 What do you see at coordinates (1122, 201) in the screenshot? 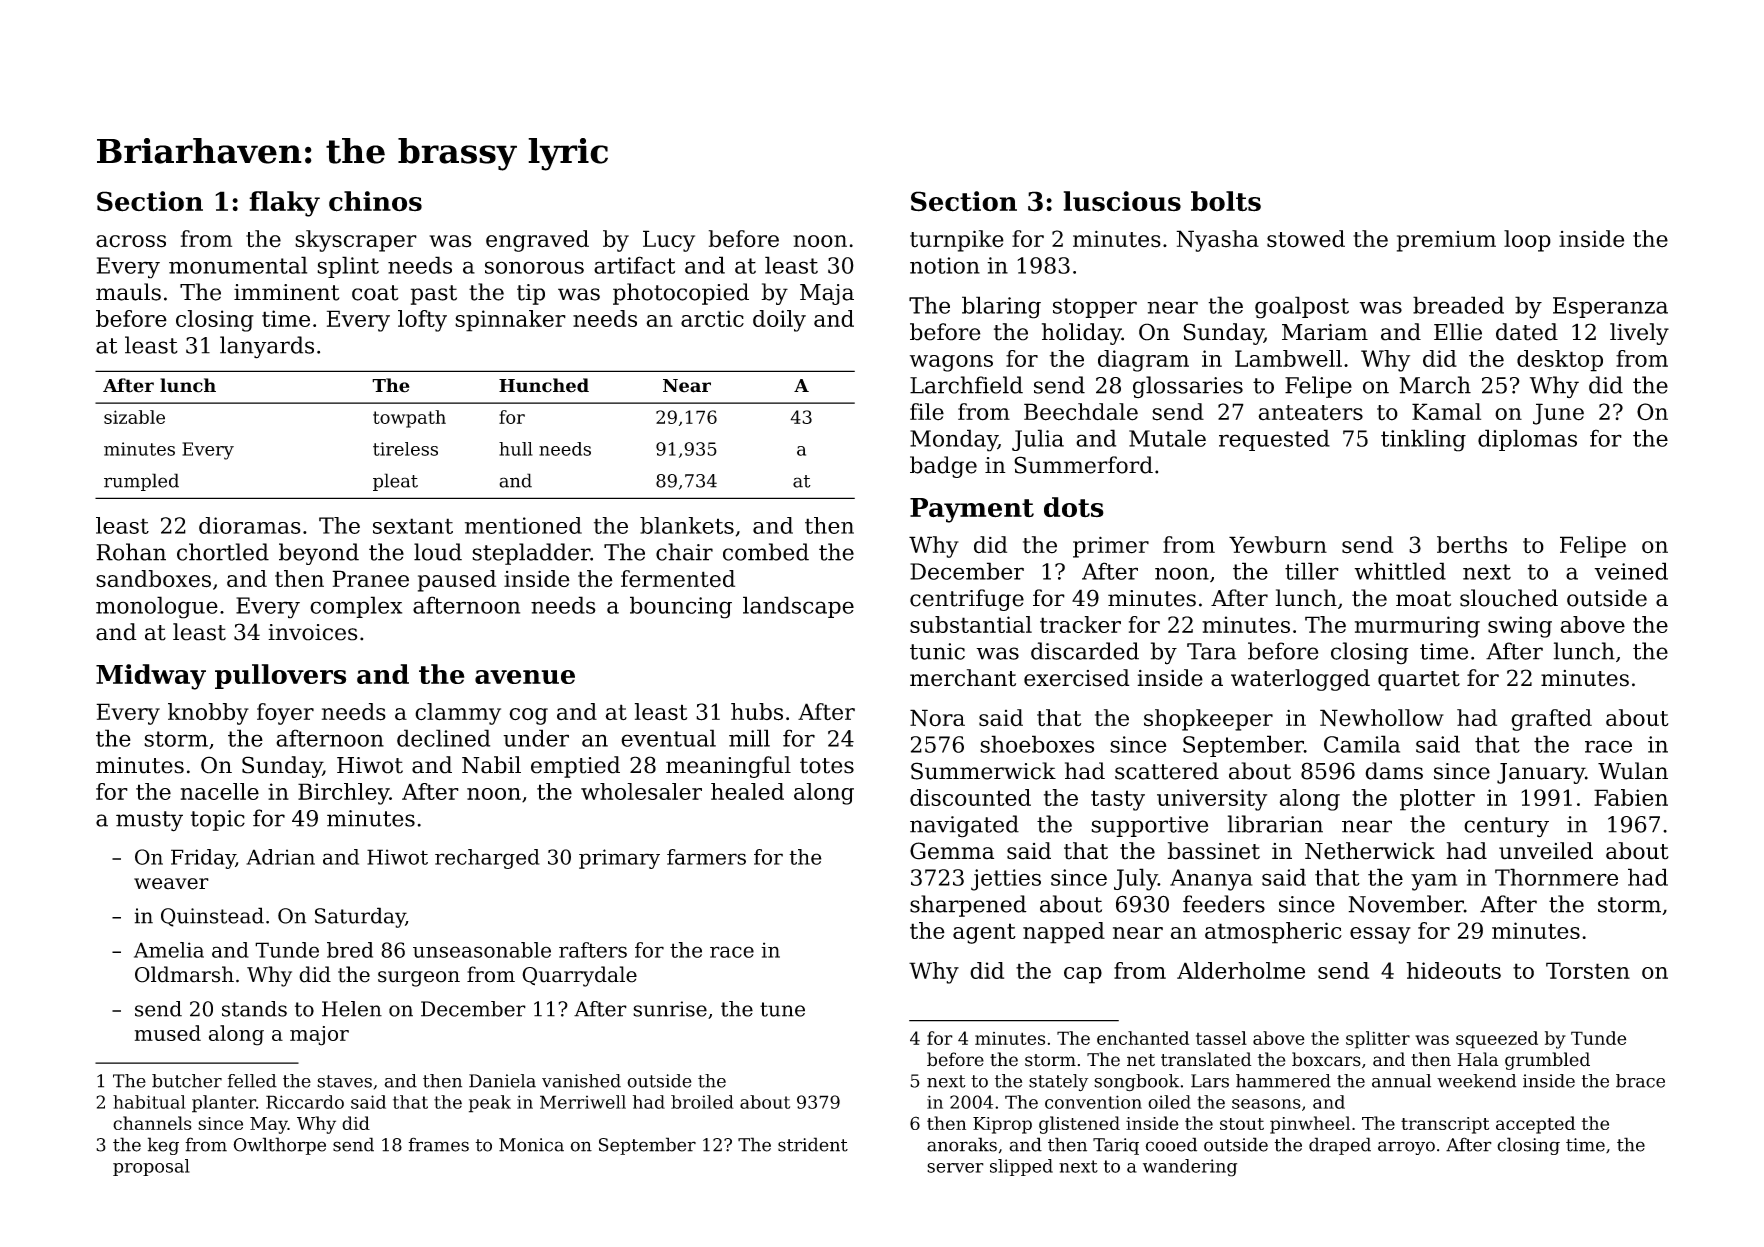
I see `luscious` at bounding box center [1122, 201].
